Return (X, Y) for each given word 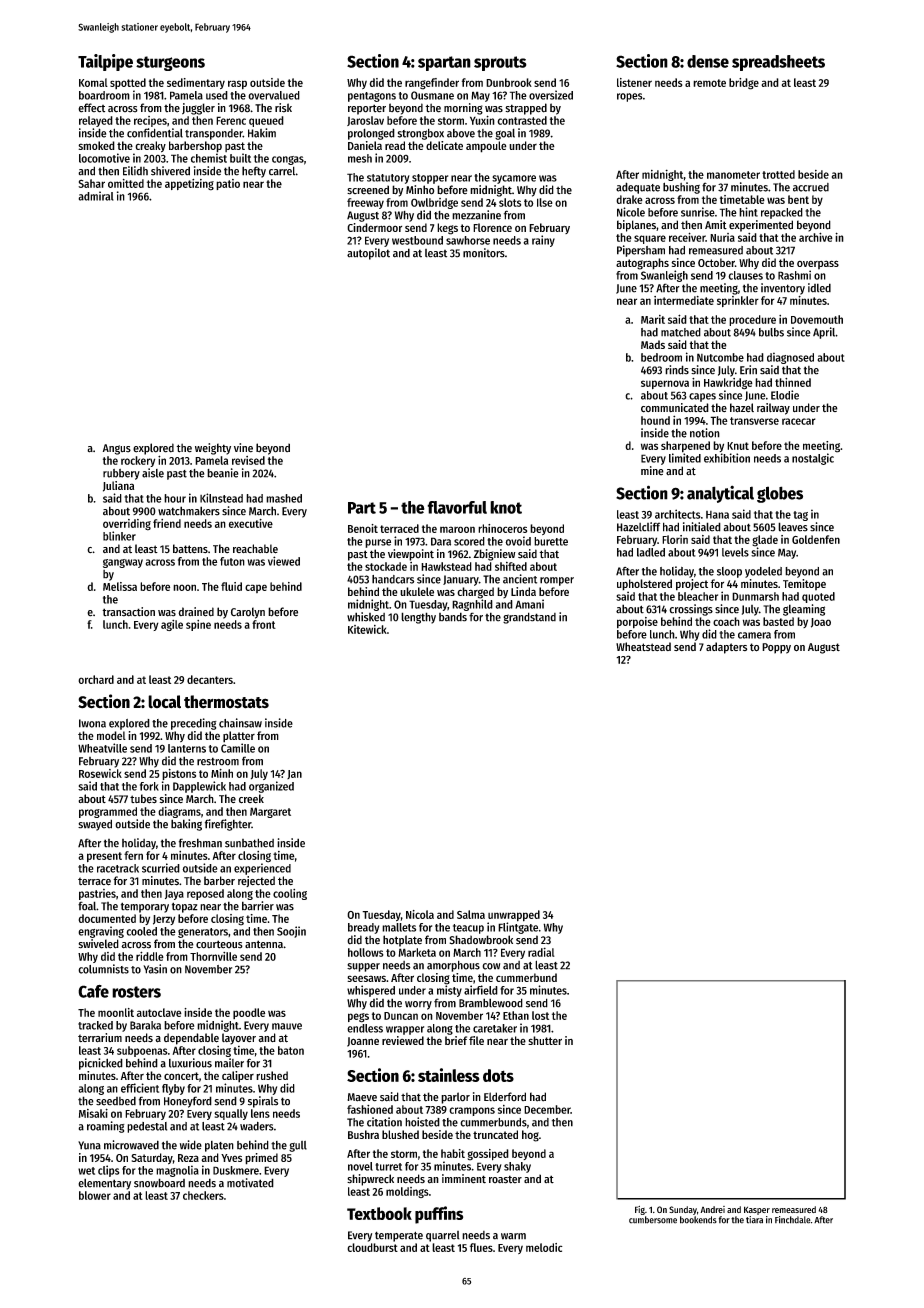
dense (708, 61)
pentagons (372, 97)
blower (95, 1195)
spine (198, 625)
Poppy (776, 648)
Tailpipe (105, 62)
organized (271, 787)
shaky (517, 1167)
